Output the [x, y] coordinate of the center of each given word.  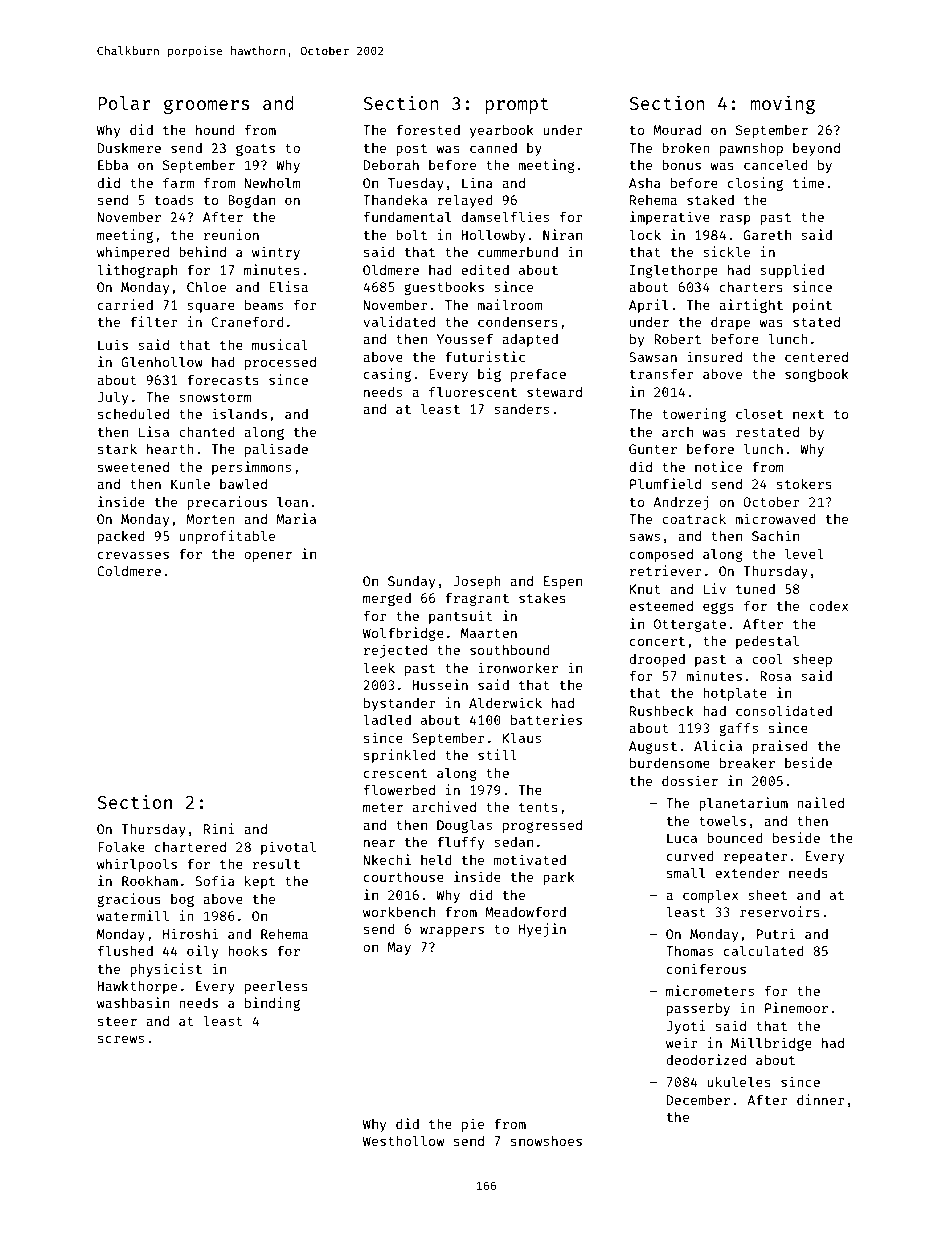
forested [428, 129]
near [379, 843]
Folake [121, 846]
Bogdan [251, 201]
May [399, 948]
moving [783, 104]
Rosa [775, 676]
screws [121, 1039]
